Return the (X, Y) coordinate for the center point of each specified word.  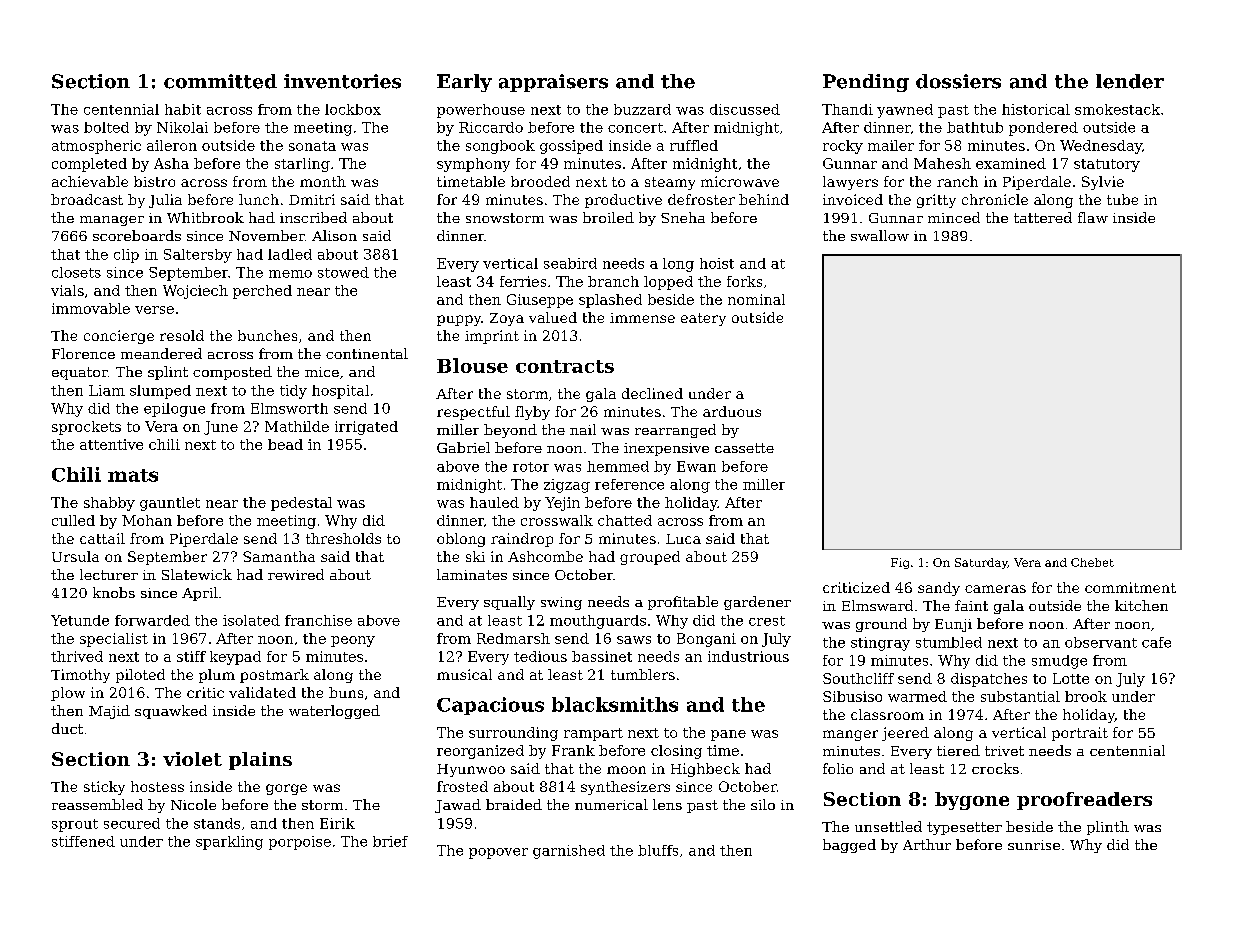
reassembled (97, 804)
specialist (114, 640)
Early (464, 83)
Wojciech (195, 292)
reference (629, 484)
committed (220, 81)
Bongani (706, 640)
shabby (109, 504)
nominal (756, 299)
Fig (900, 563)
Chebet (1092, 562)
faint (971, 605)
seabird (570, 263)
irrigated (366, 428)
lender (1130, 81)
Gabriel (463, 447)
